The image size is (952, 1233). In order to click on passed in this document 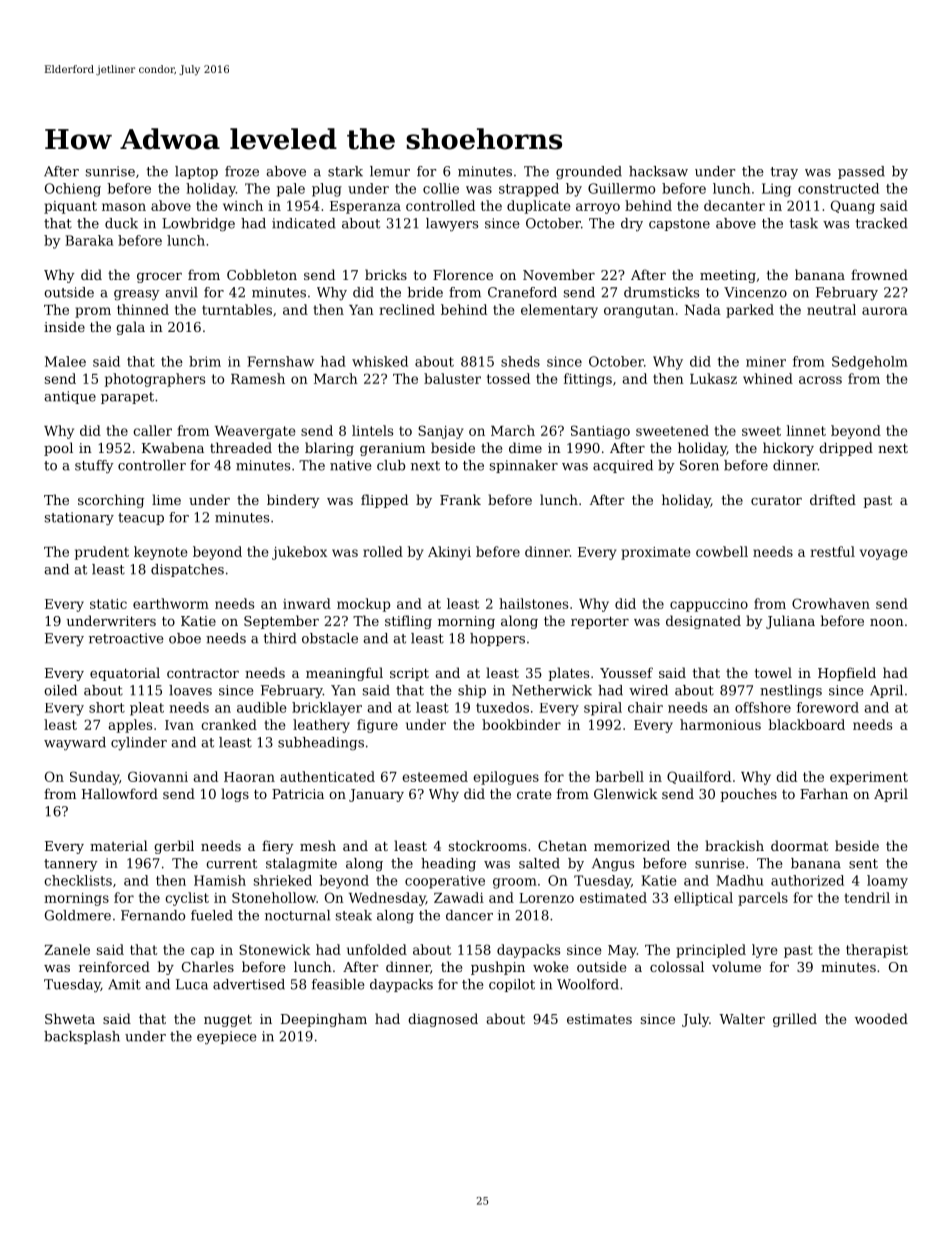, I will do `click(861, 172)`.
